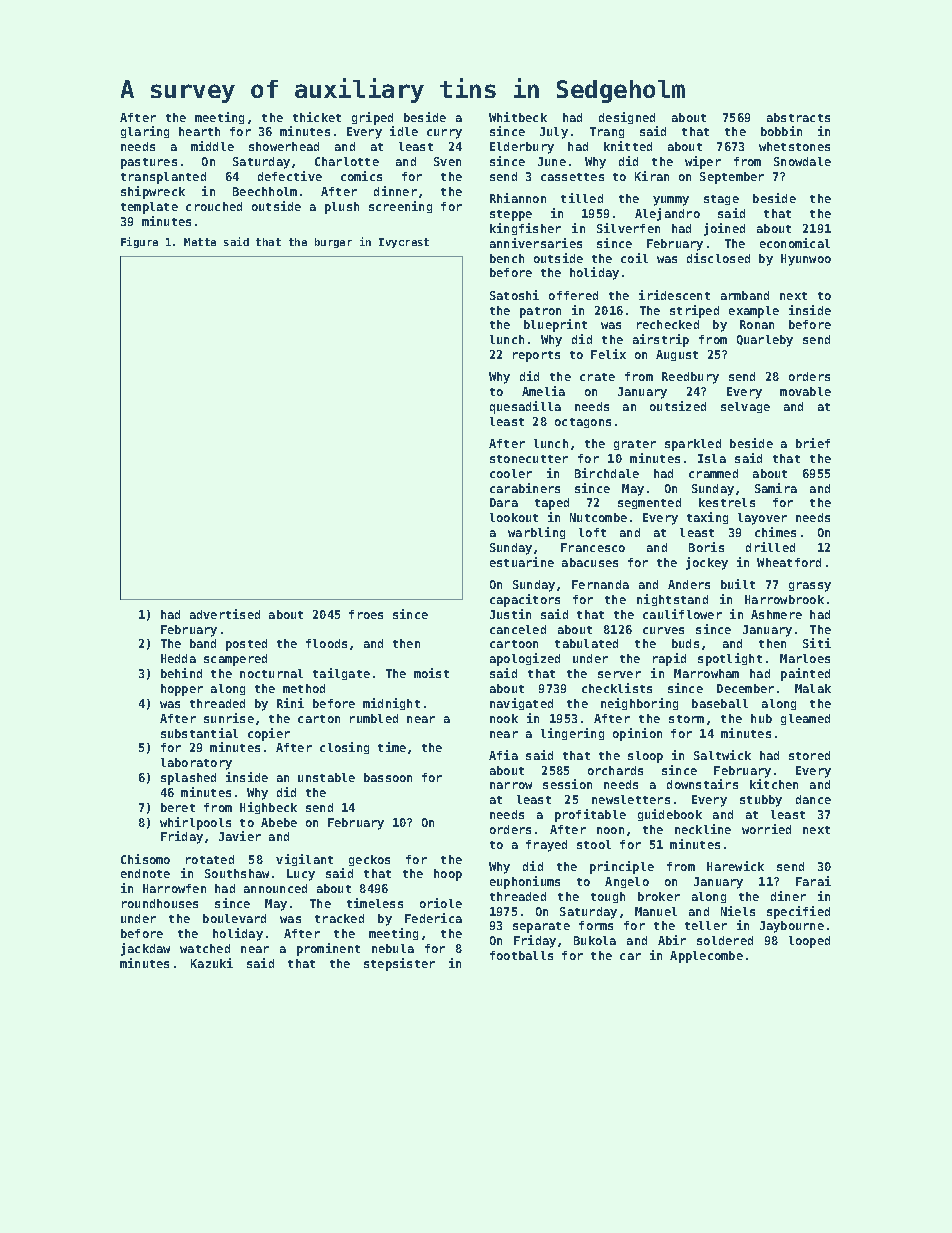 The width and height of the screenshot is (952, 1233). Describe the element at coordinates (200, 242) in the screenshot. I see `Mette` at that location.
